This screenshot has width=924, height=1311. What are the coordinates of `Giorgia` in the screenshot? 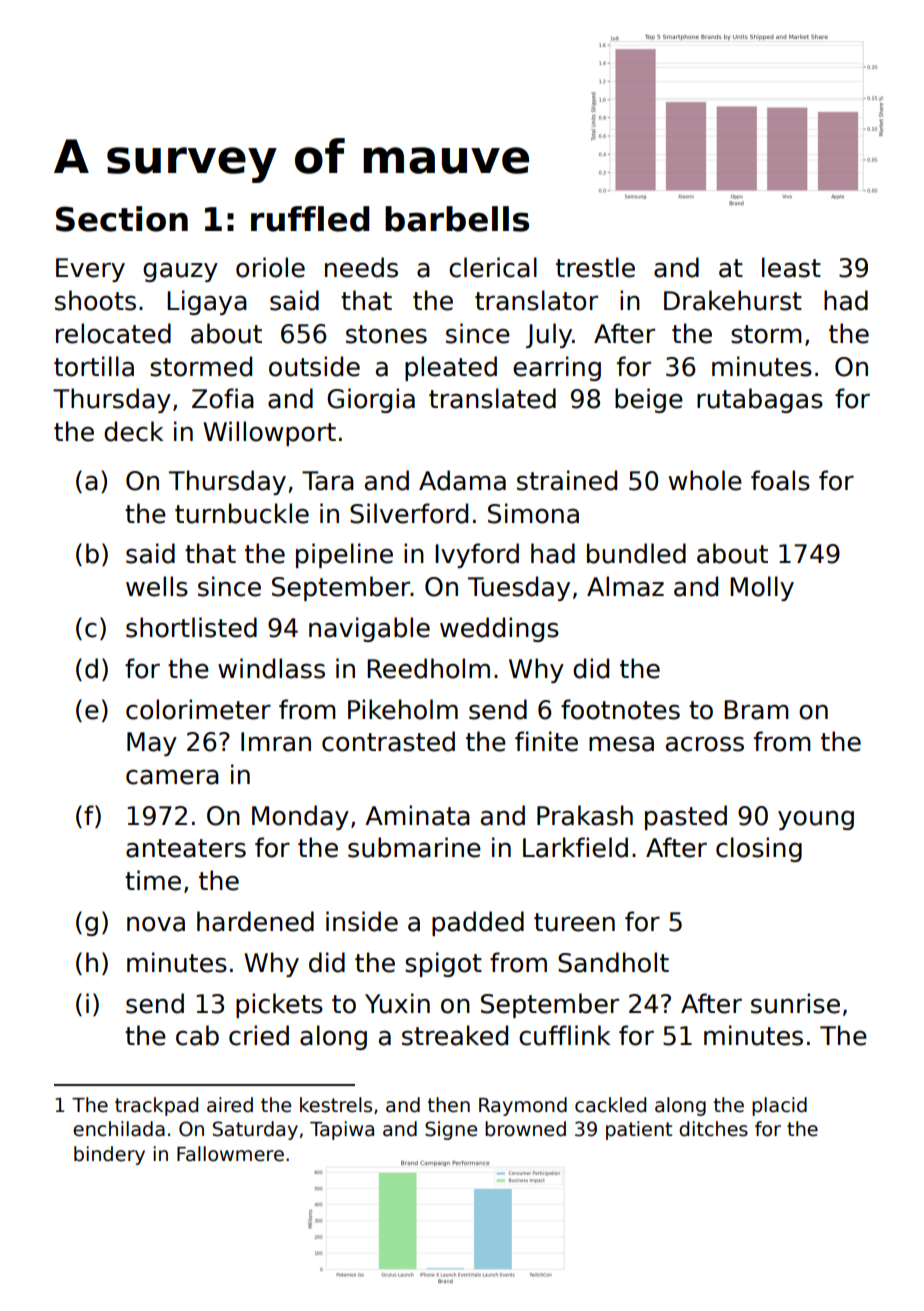 It's located at (371, 400).
